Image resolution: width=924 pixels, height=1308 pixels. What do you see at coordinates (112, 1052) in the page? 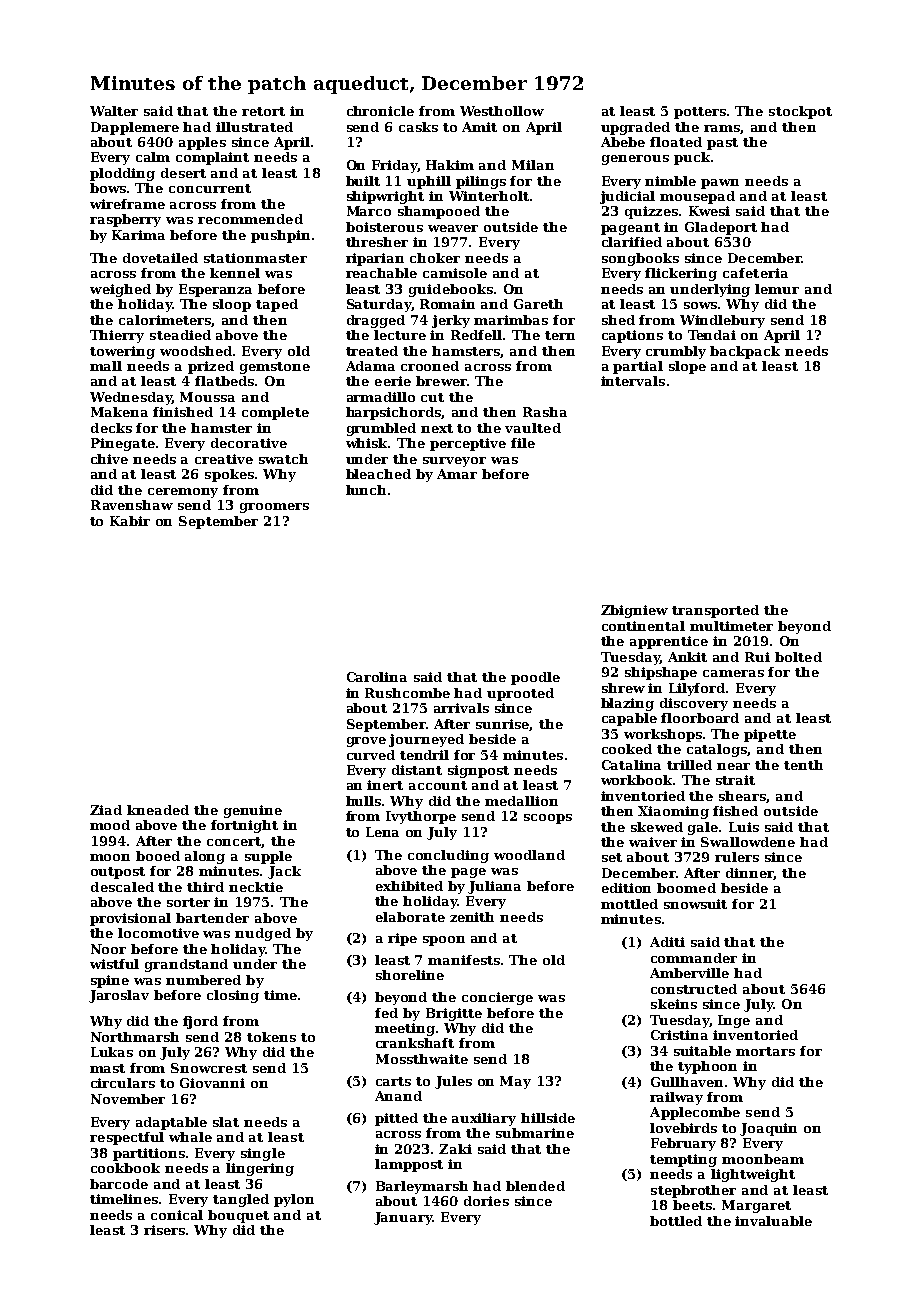
I see `Lukas` at bounding box center [112, 1052].
